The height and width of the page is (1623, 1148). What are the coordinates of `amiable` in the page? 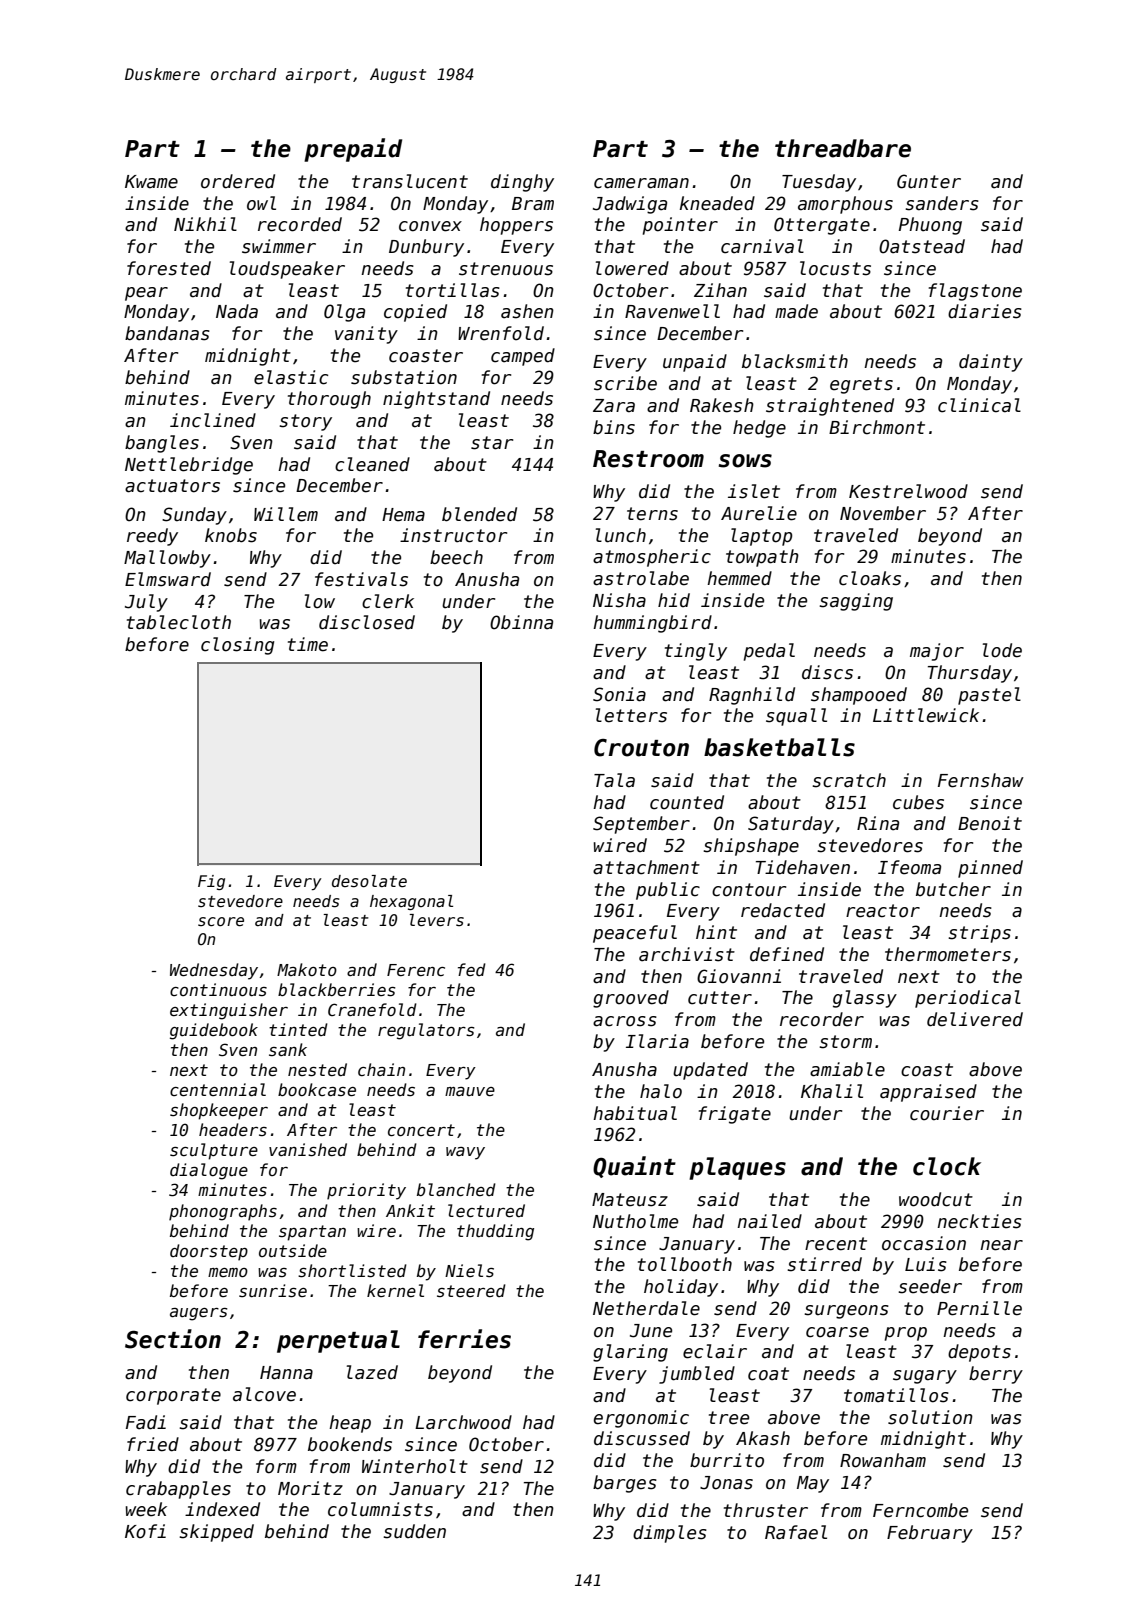 It's located at (847, 1069).
